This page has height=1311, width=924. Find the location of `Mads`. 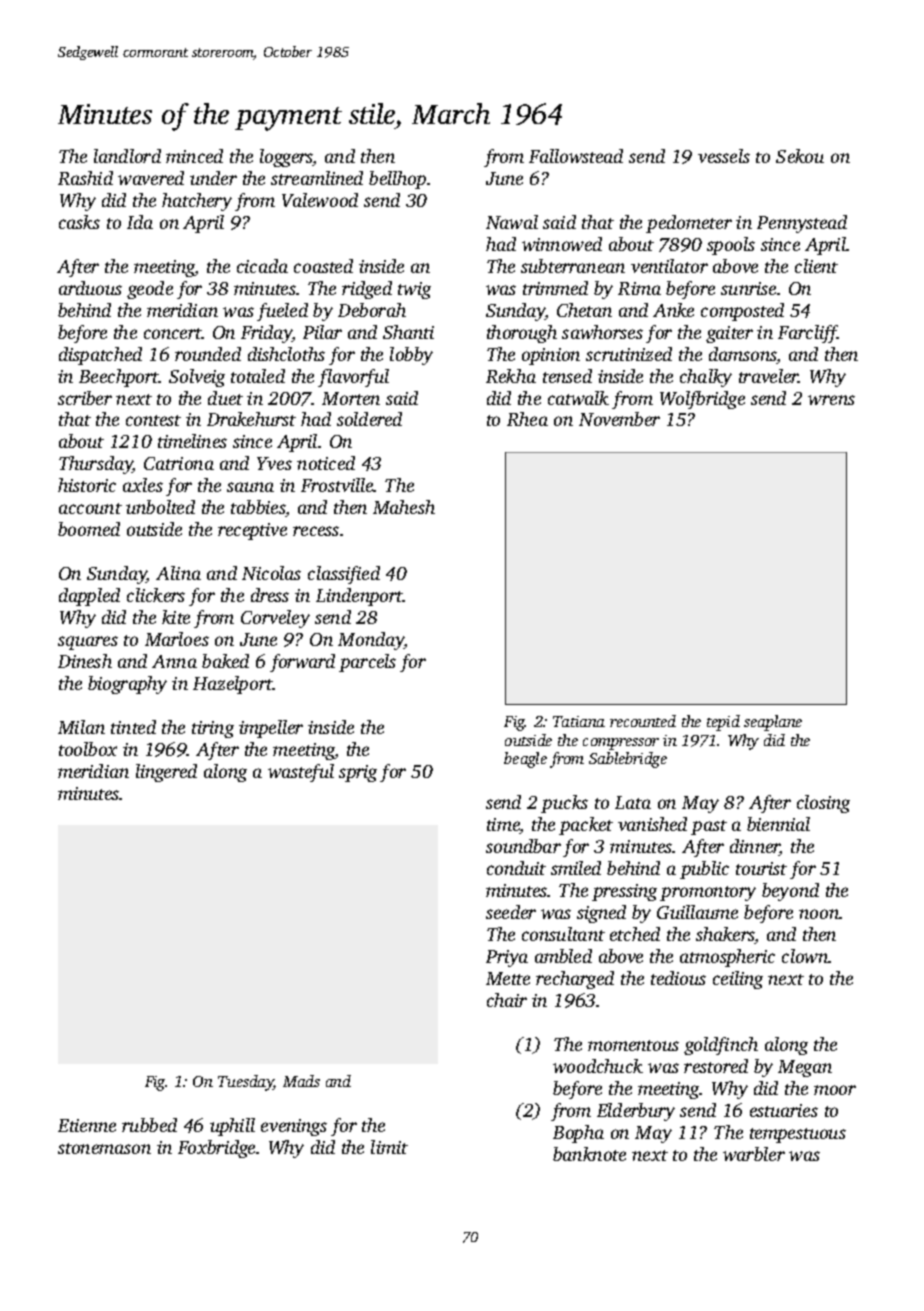

Mads is located at coordinates (301, 1081).
